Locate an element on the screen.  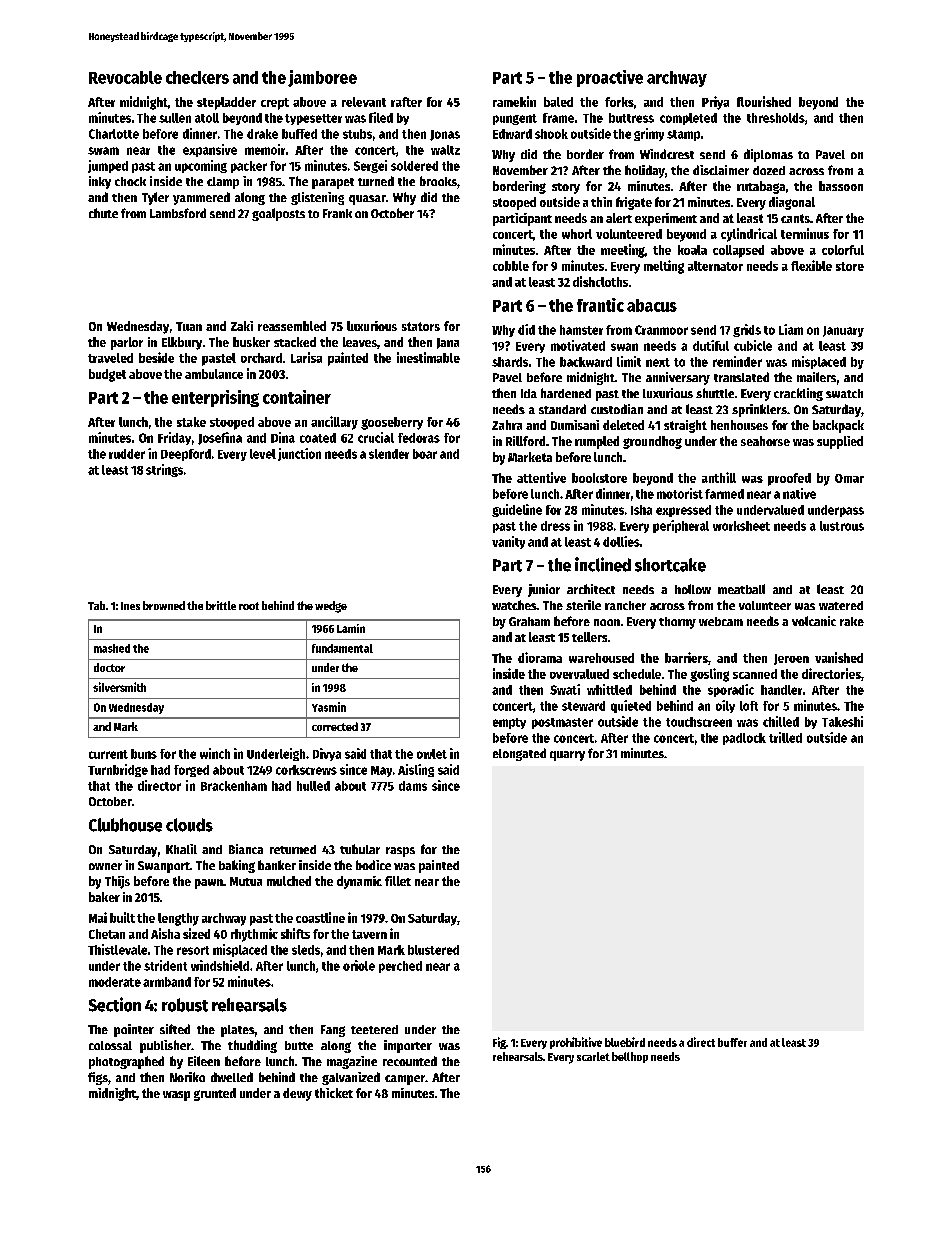
camper is located at coordinates (405, 1080).
